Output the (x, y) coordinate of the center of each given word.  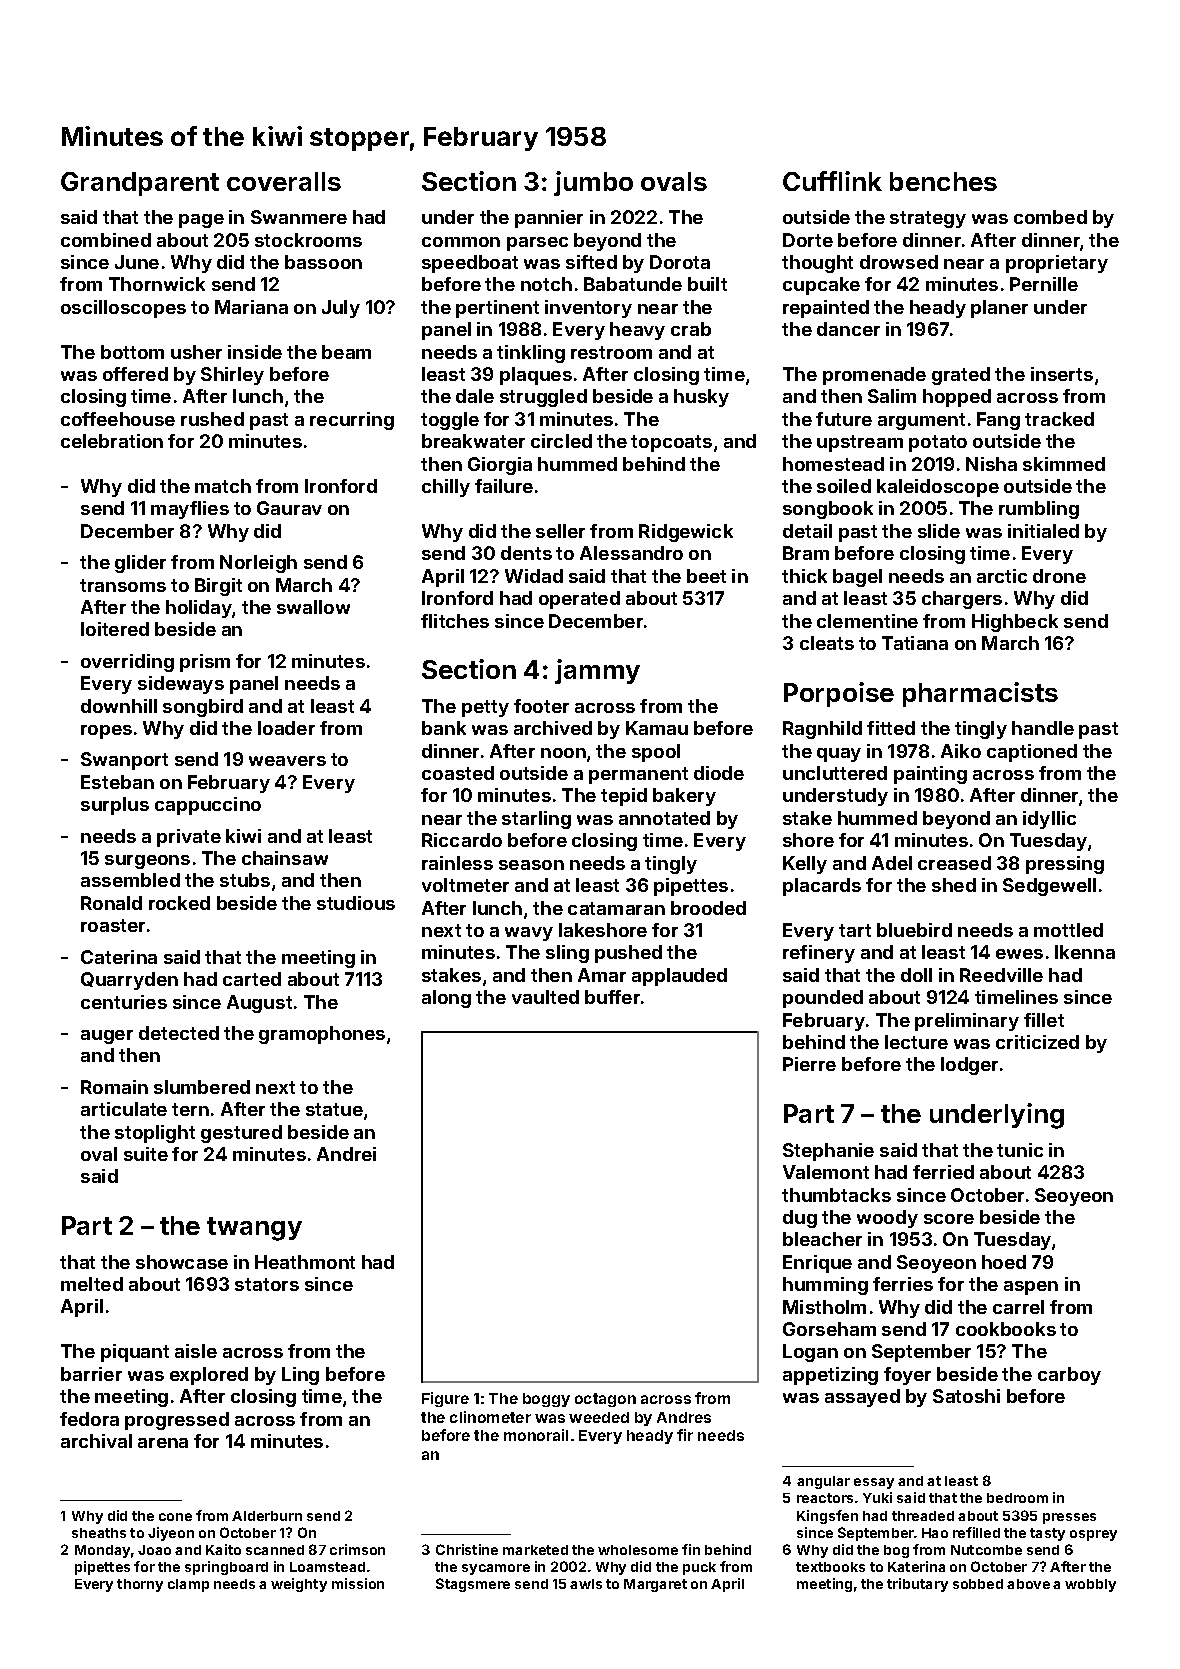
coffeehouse (118, 419)
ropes (106, 732)
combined (106, 240)
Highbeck (1015, 623)
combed (1050, 217)
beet (706, 576)
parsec (537, 244)
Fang (998, 421)
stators (267, 1284)
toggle (450, 421)
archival (96, 1441)
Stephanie (828, 1152)
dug (800, 1219)
